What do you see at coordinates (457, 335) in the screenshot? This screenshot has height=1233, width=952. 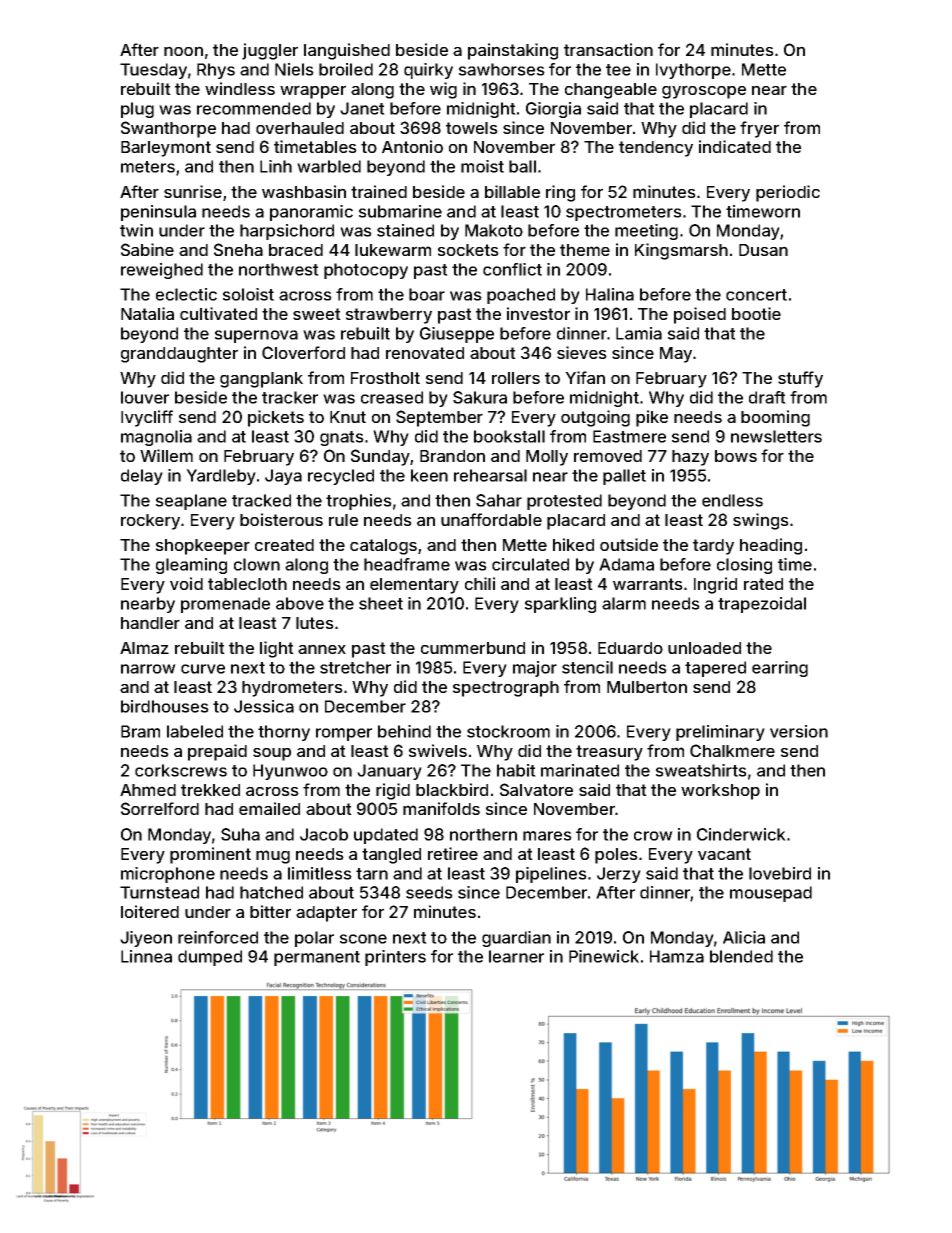 I see `Giuseppe` at bounding box center [457, 335].
